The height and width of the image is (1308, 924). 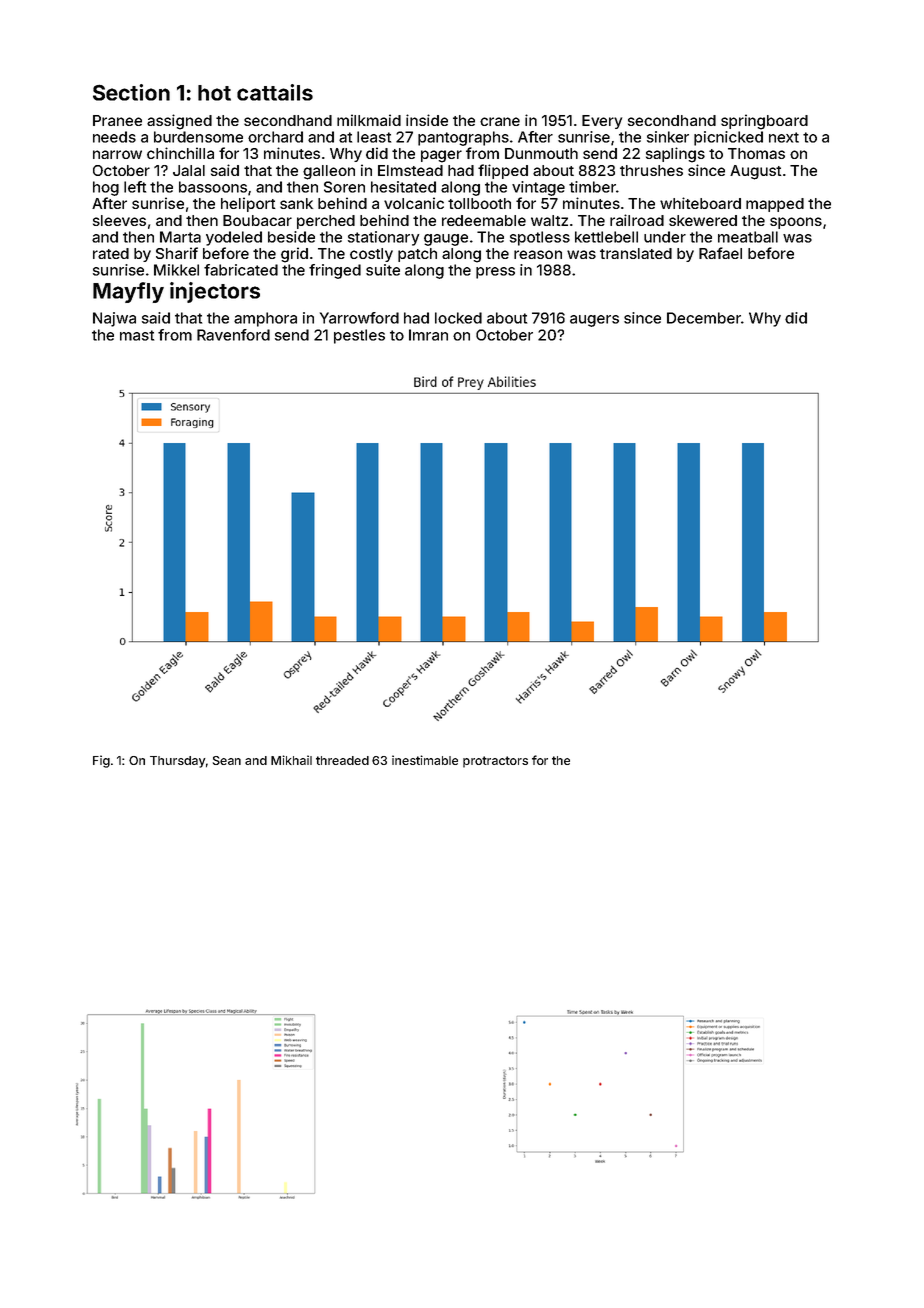 What do you see at coordinates (500, 121) in the image?
I see `crane` at bounding box center [500, 121].
